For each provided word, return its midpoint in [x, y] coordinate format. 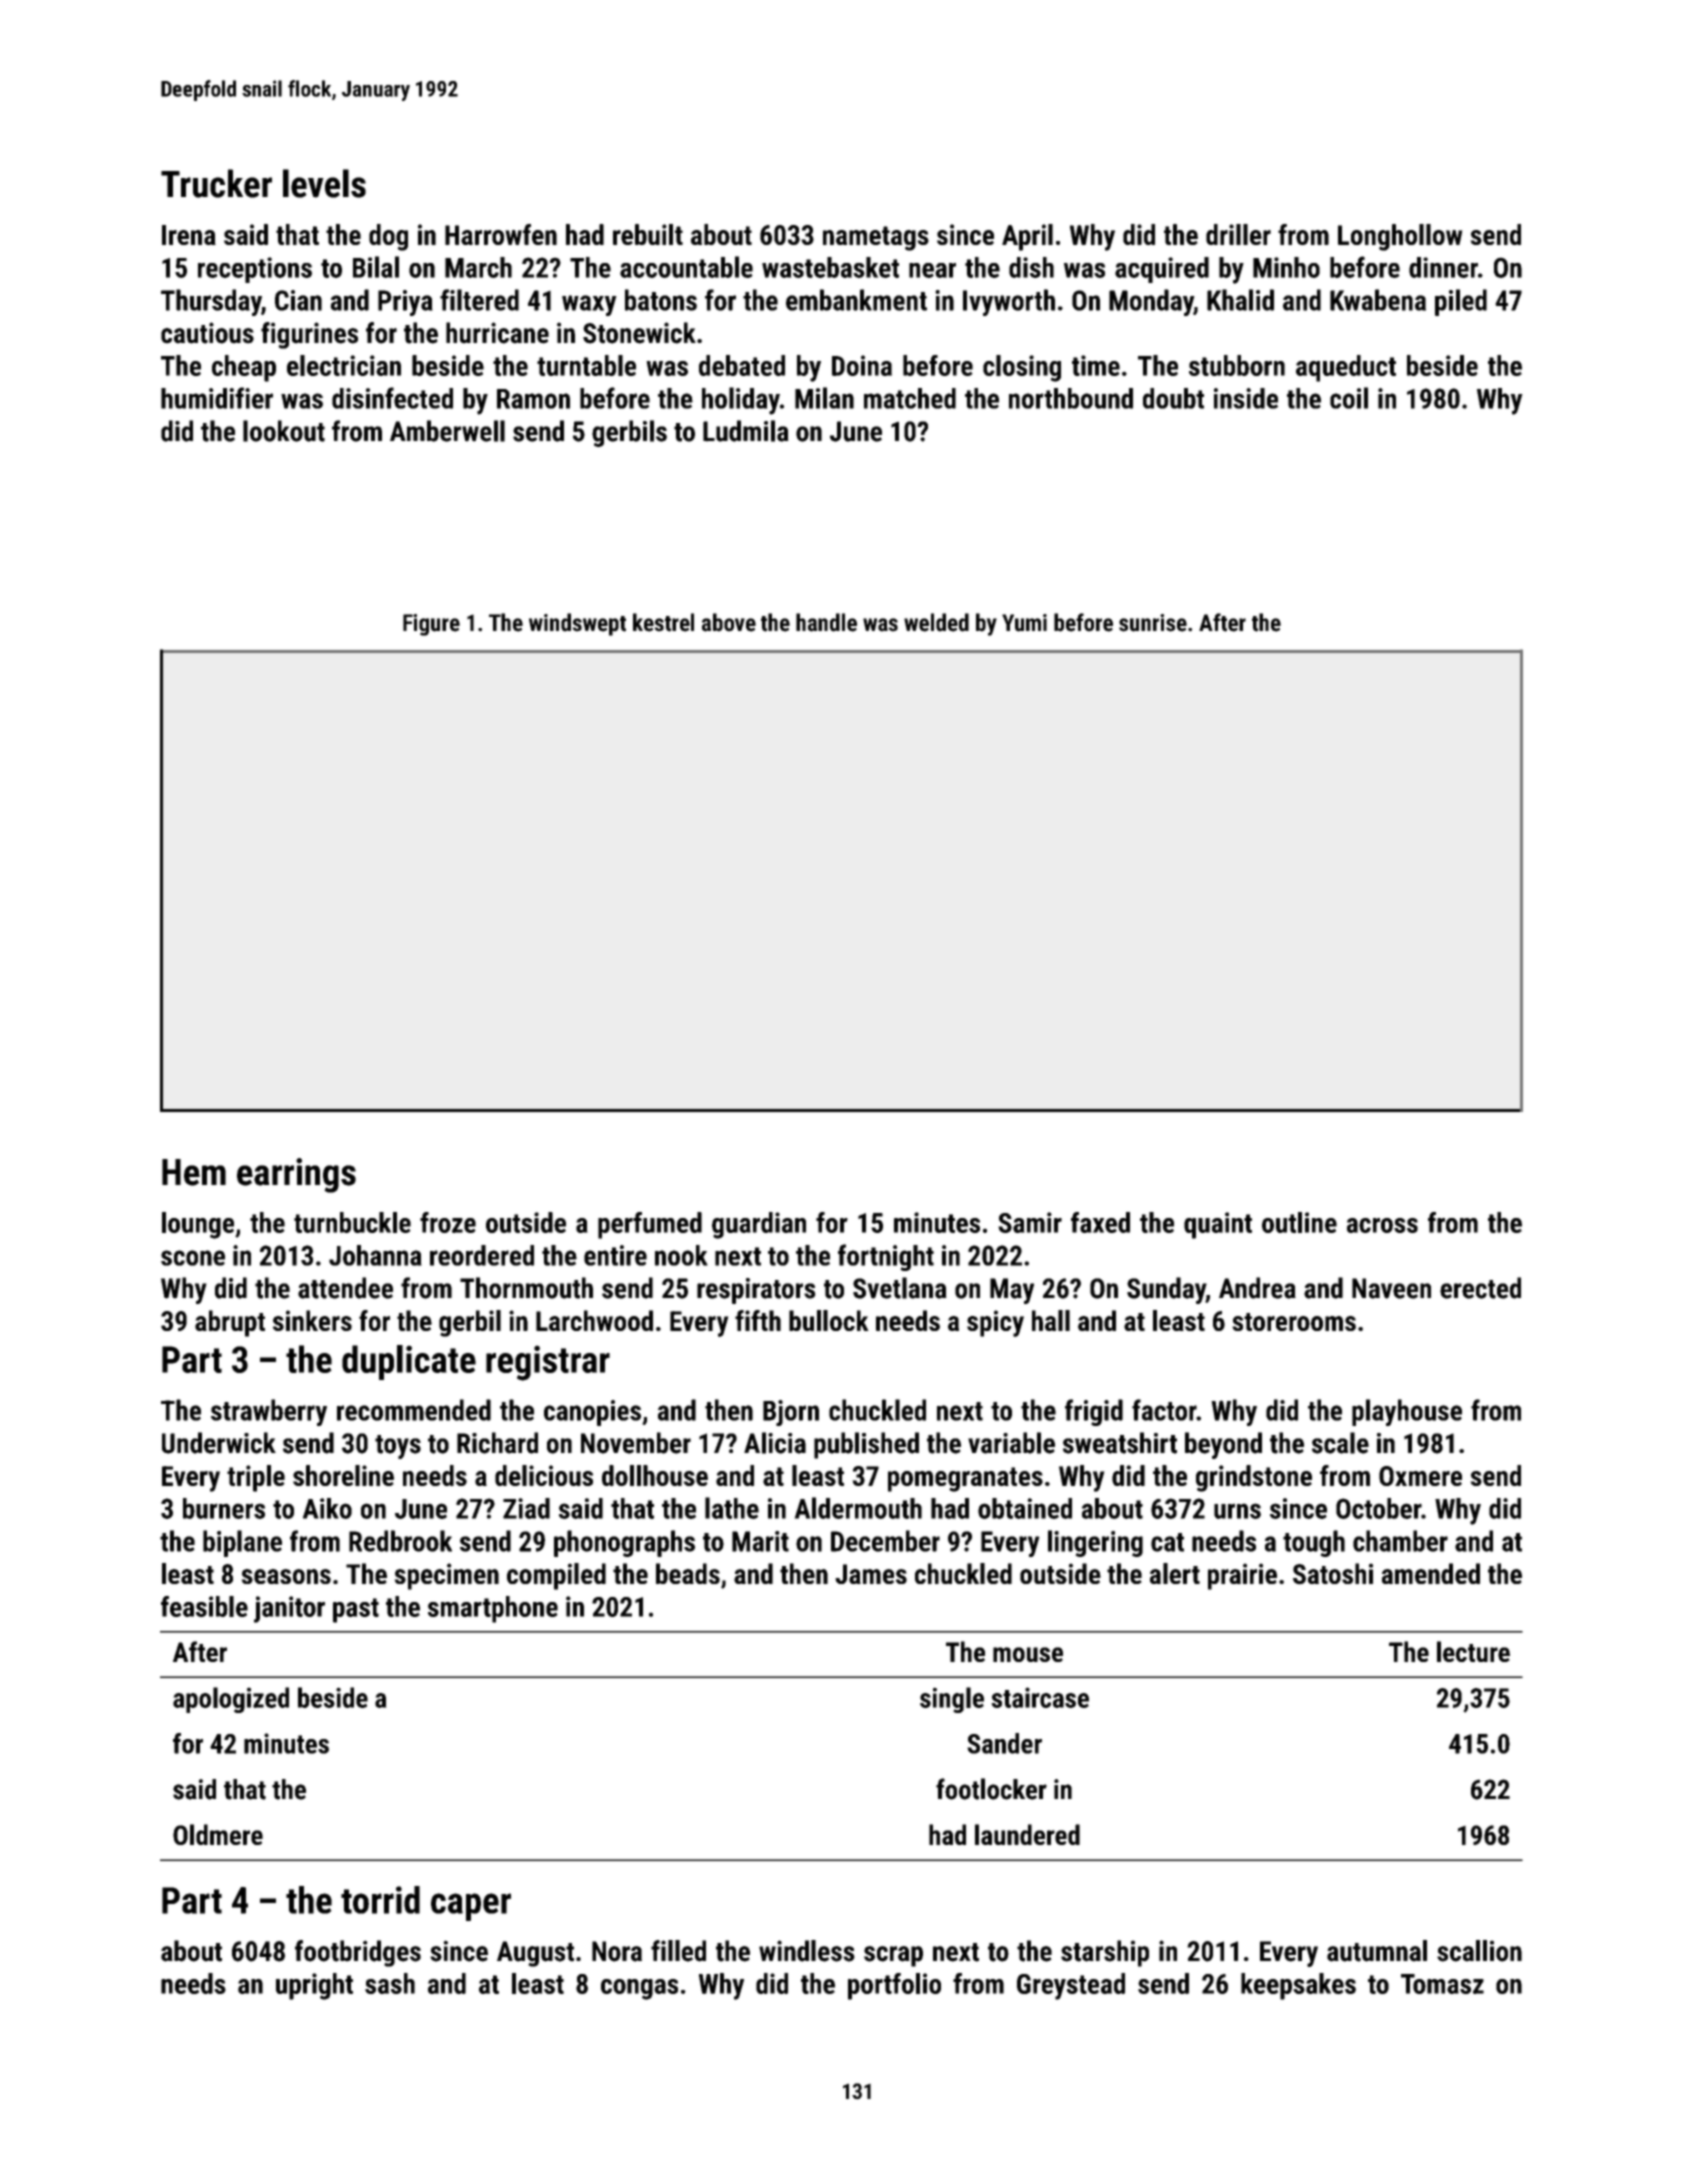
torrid [380, 1900]
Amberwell [447, 431]
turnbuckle [352, 1222]
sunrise [1153, 623]
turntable [586, 365]
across [1382, 1225]
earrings [296, 1175]
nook [681, 1255]
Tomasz [1442, 1984]
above [729, 622]
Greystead [1071, 1986]
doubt [1173, 398]
